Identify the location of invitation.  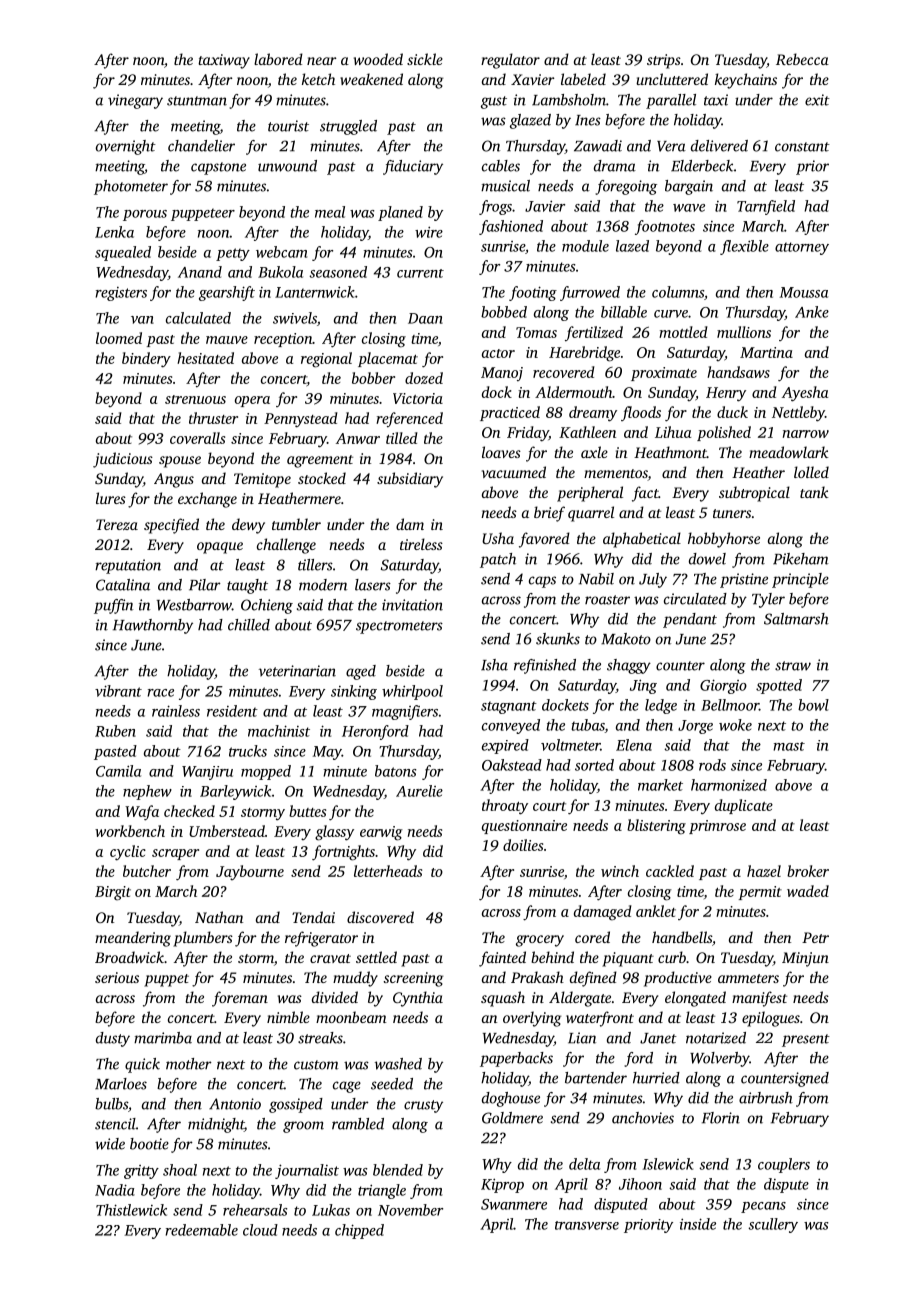
(412, 605).
